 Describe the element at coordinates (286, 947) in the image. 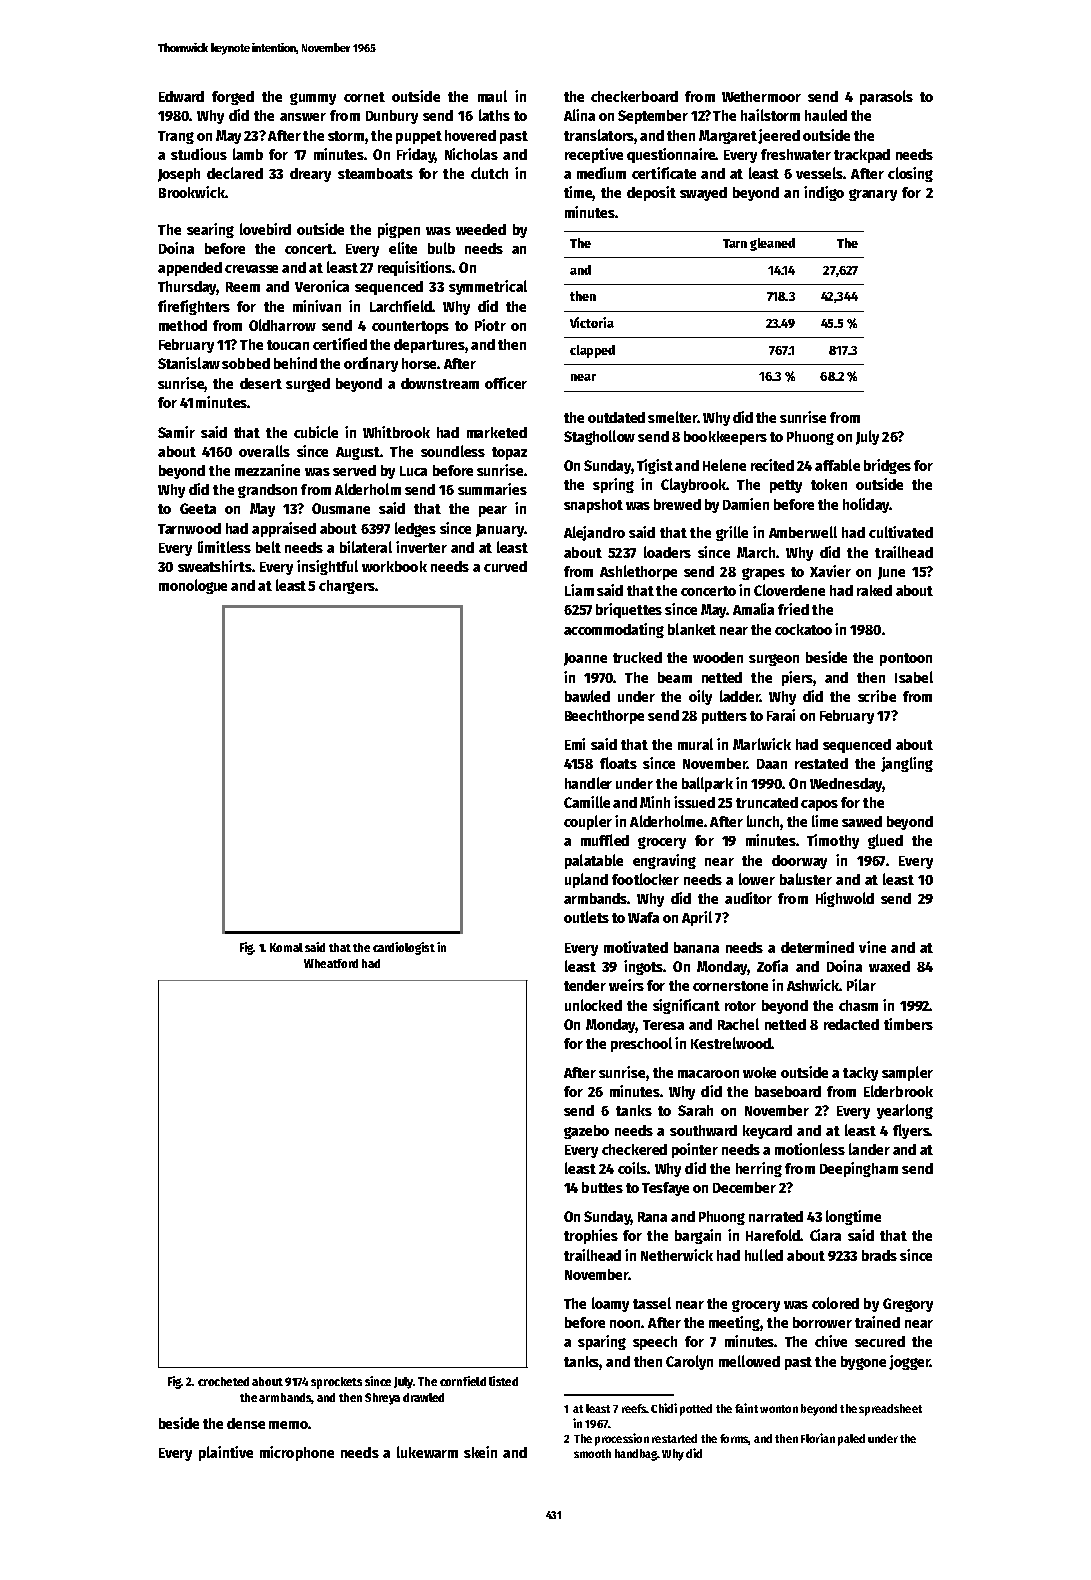

I see `Komal` at that location.
